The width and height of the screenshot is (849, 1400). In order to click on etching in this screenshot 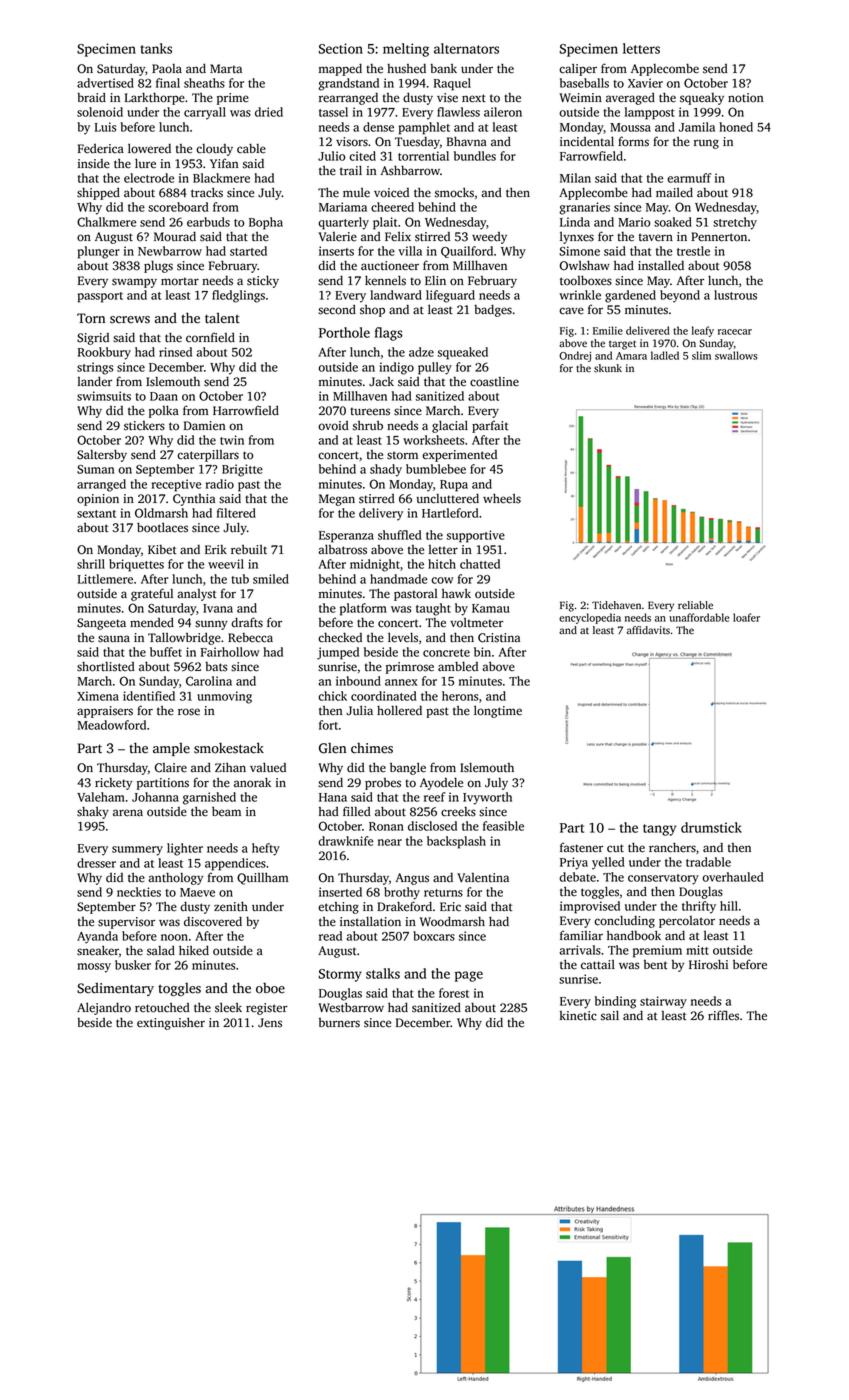, I will do `click(338, 908)`.
